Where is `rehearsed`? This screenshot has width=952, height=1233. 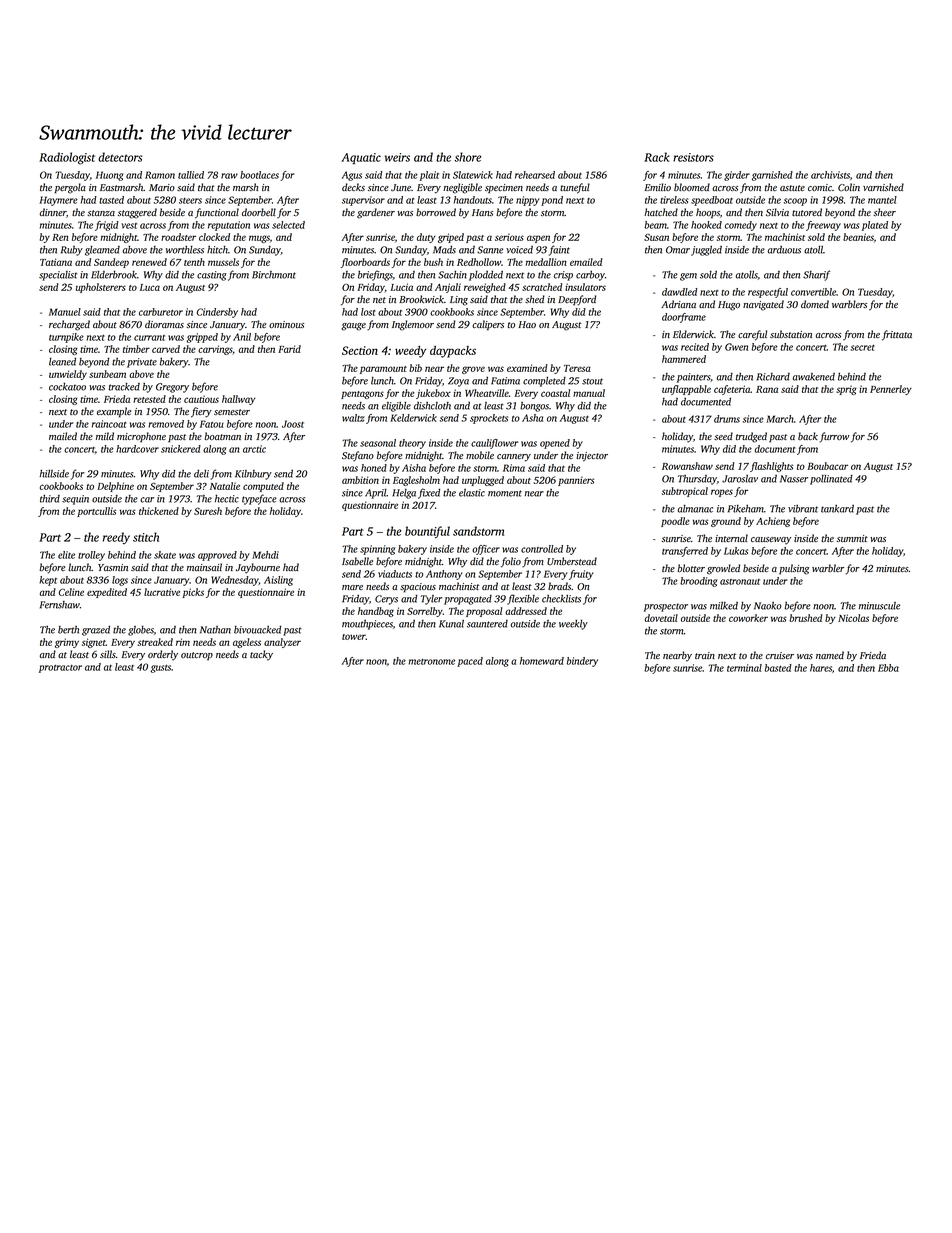 rehearsed is located at coordinates (535, 175).
